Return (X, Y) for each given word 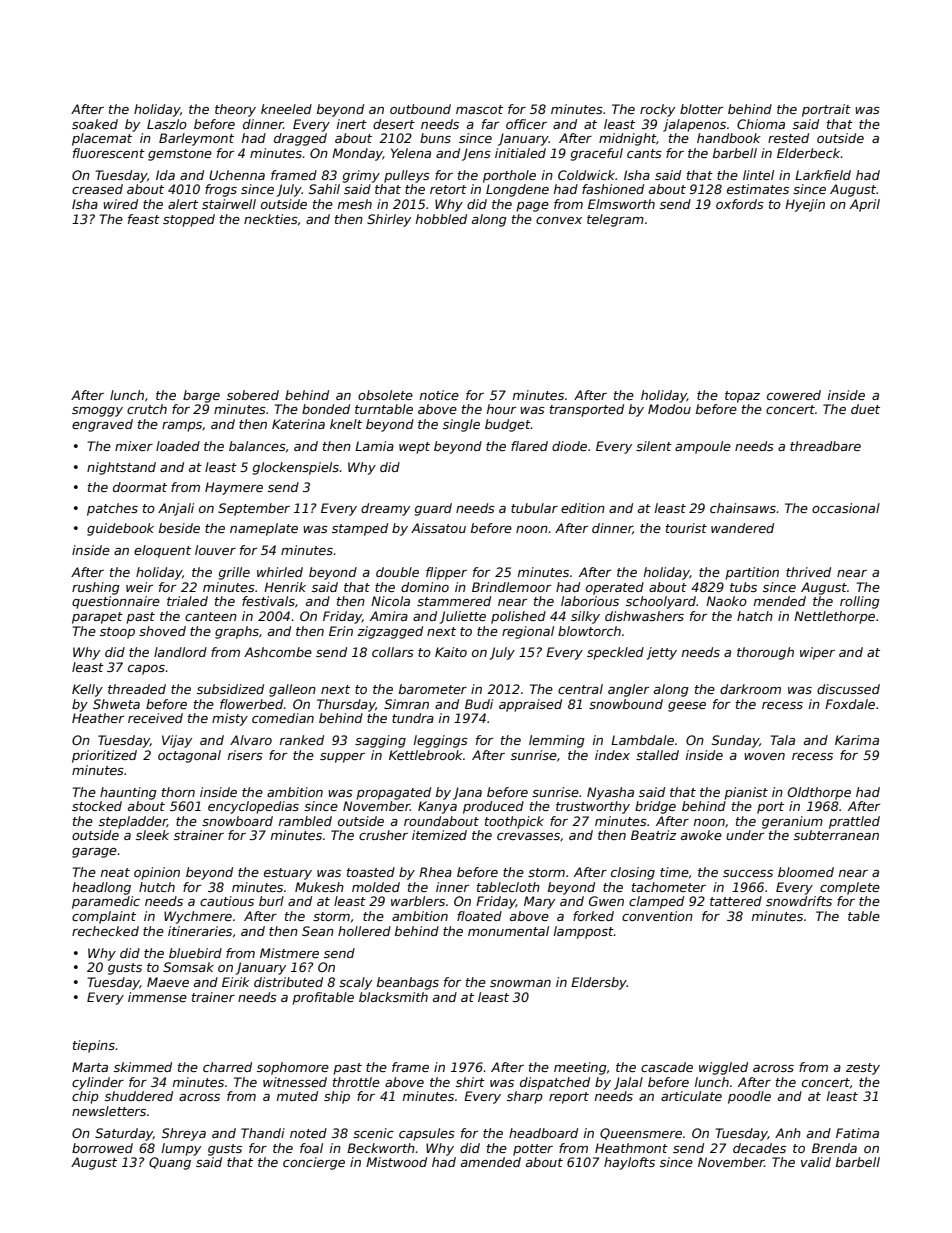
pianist (746, 793)
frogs (221, 190)
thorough (765, 653)
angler (628, 690)
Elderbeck (809, 153)
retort (448, 189)
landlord (180, 652)
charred (227, 1067)
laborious (590, 601)
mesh (355, 204)
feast (144, 219)
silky (585, 617)
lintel (758, 175)
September (254, 509)
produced (493, 807)
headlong (101, 888)
